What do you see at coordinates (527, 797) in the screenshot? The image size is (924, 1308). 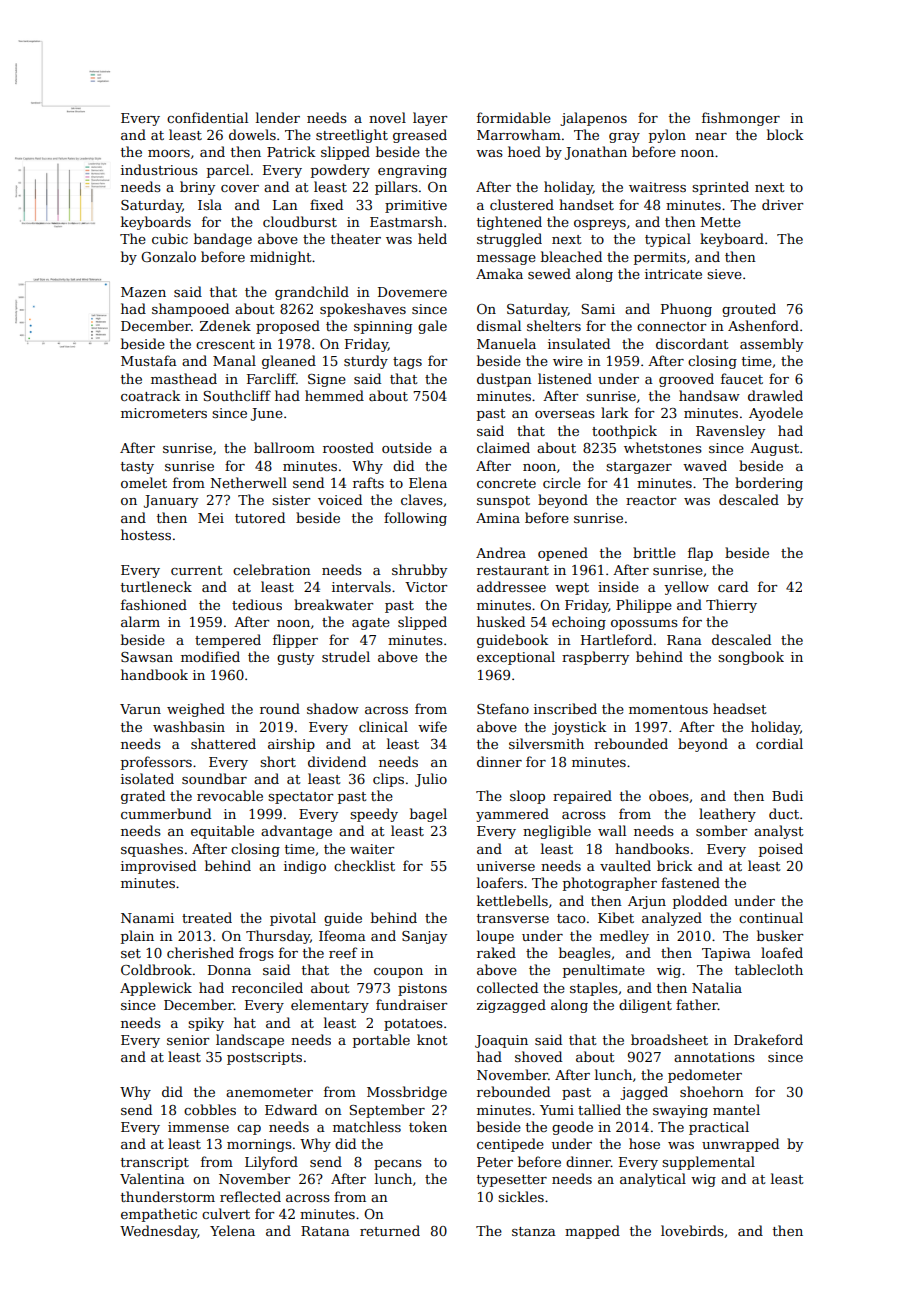 I see `sloop` at bounding box center [527, 797].
